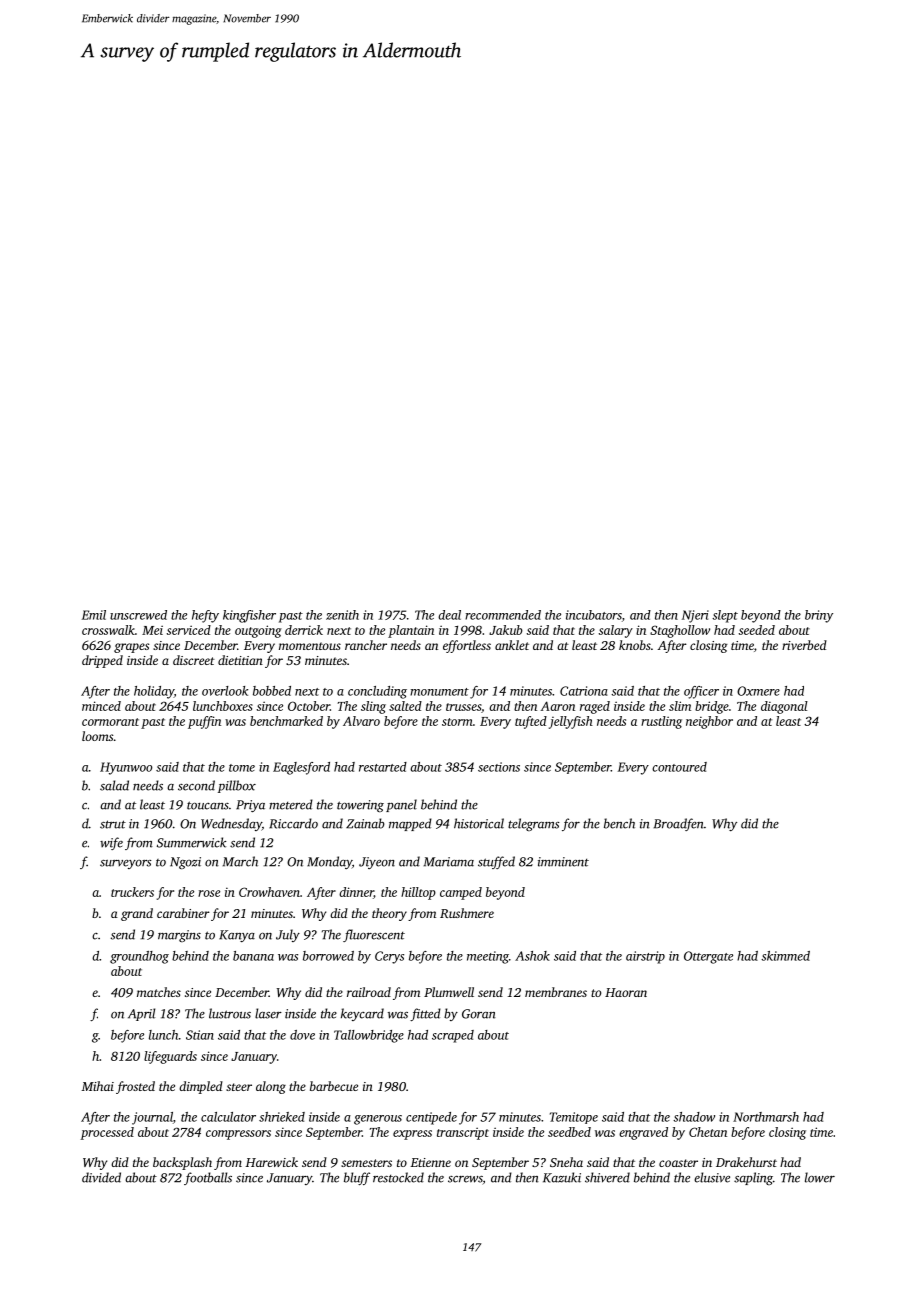  What do you see at coordinates (626, 992) in the screenshot?
I see `Haoran` at bounding box center [626, 992].
